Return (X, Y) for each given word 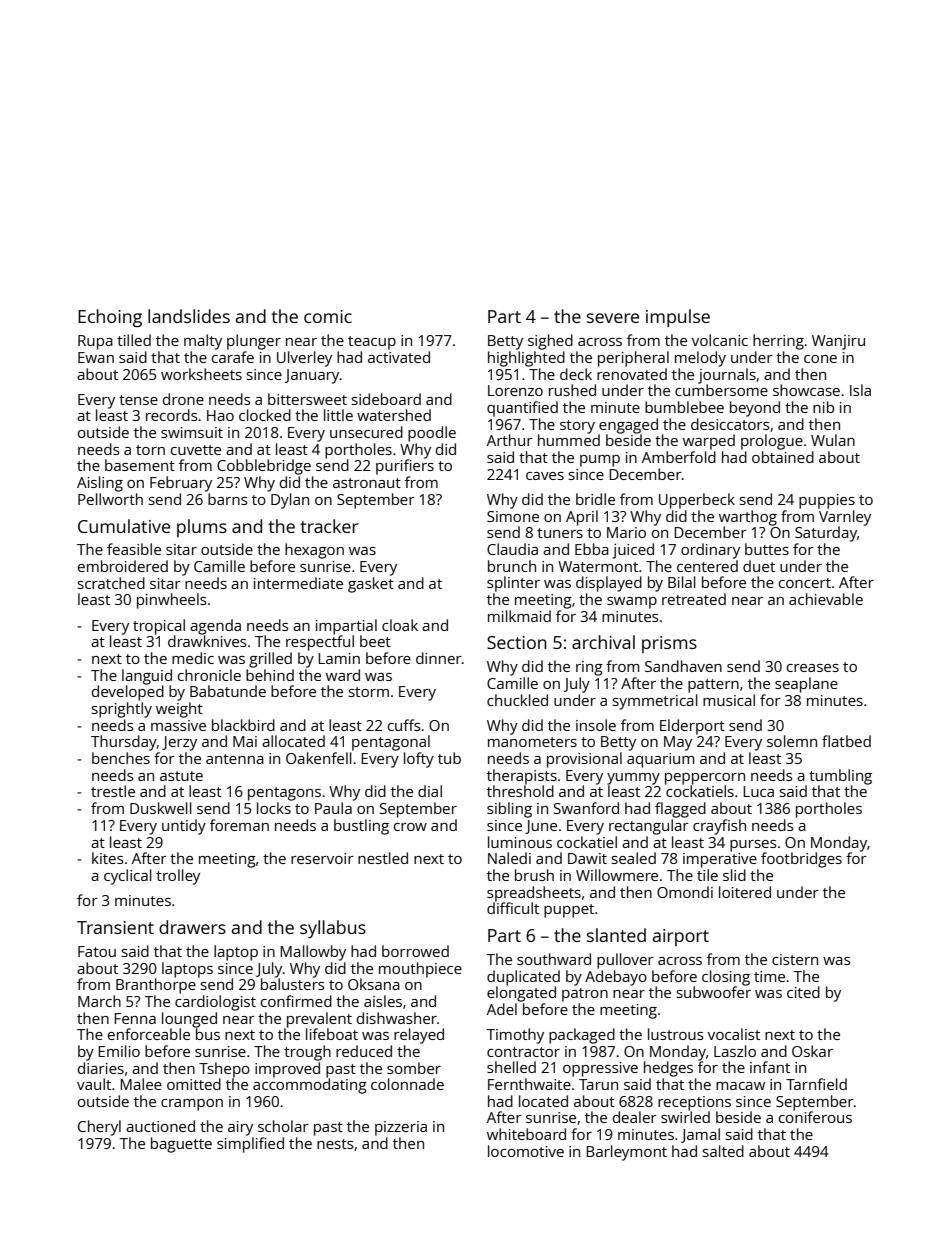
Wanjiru (838, 342)
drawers (192, 927)
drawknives (207, 641)
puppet (569, 911)
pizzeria (401, 1128)
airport (681, 937)
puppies (827, 501)
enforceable (149, 1034)
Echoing (110, 318)
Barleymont (626, 1153)
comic (328, 316)
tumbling (840, 777)
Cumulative (124, 526)
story (577, 427)
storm (369, 692)
